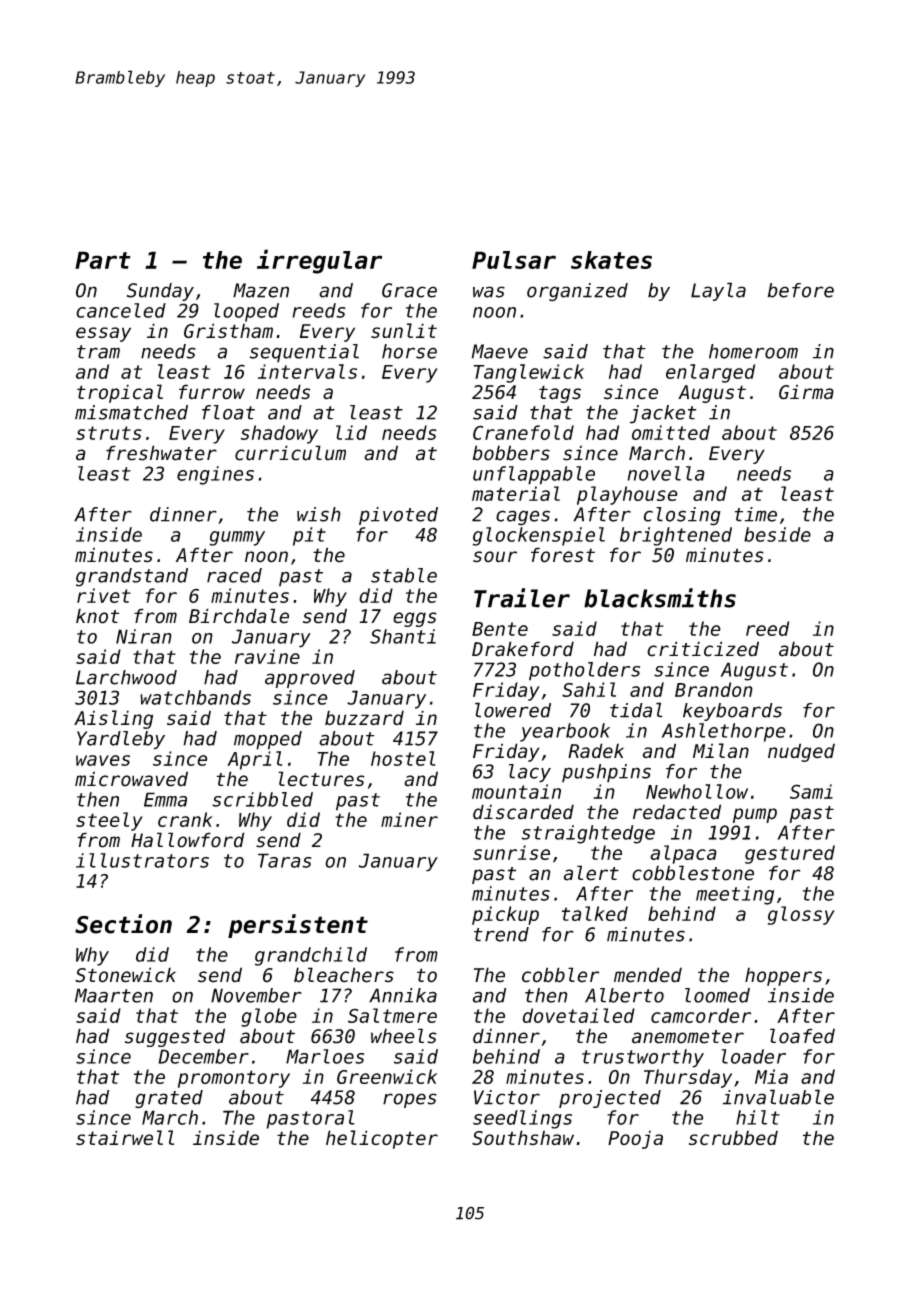 The image size is (910, 1292). What do you see at coordinates (246, 312) in the page?
I see `looped` at bounding box center [246, 312].
